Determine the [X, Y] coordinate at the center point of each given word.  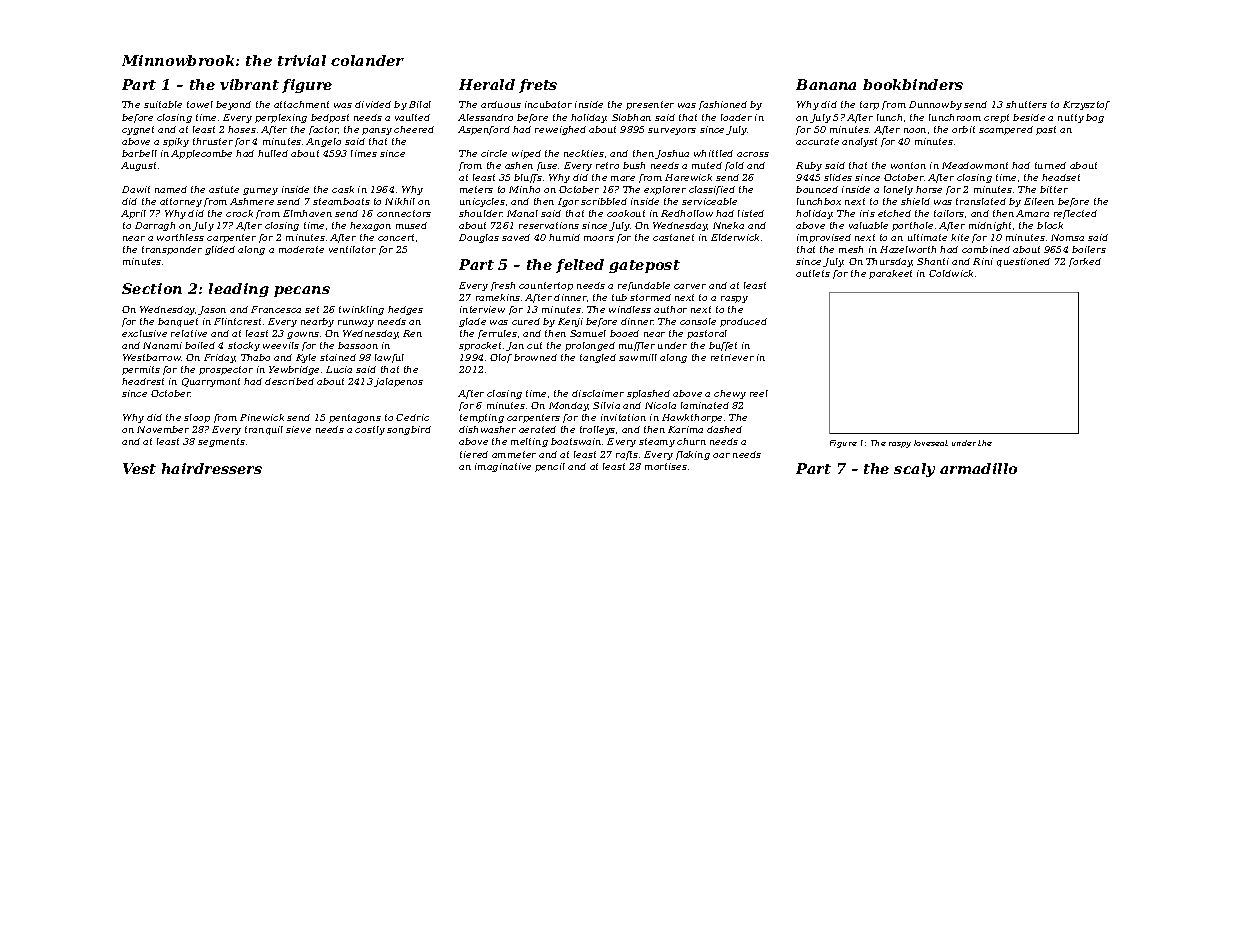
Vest [139, 468]
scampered [1006, 130]
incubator [548, 104]
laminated [705, 405]
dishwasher [487, 429]
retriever [732, 357]
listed [751, 213]
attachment [301, 104]
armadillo [978, 468]
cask [343, 189]
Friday [220, 358]
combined [986, 249]
